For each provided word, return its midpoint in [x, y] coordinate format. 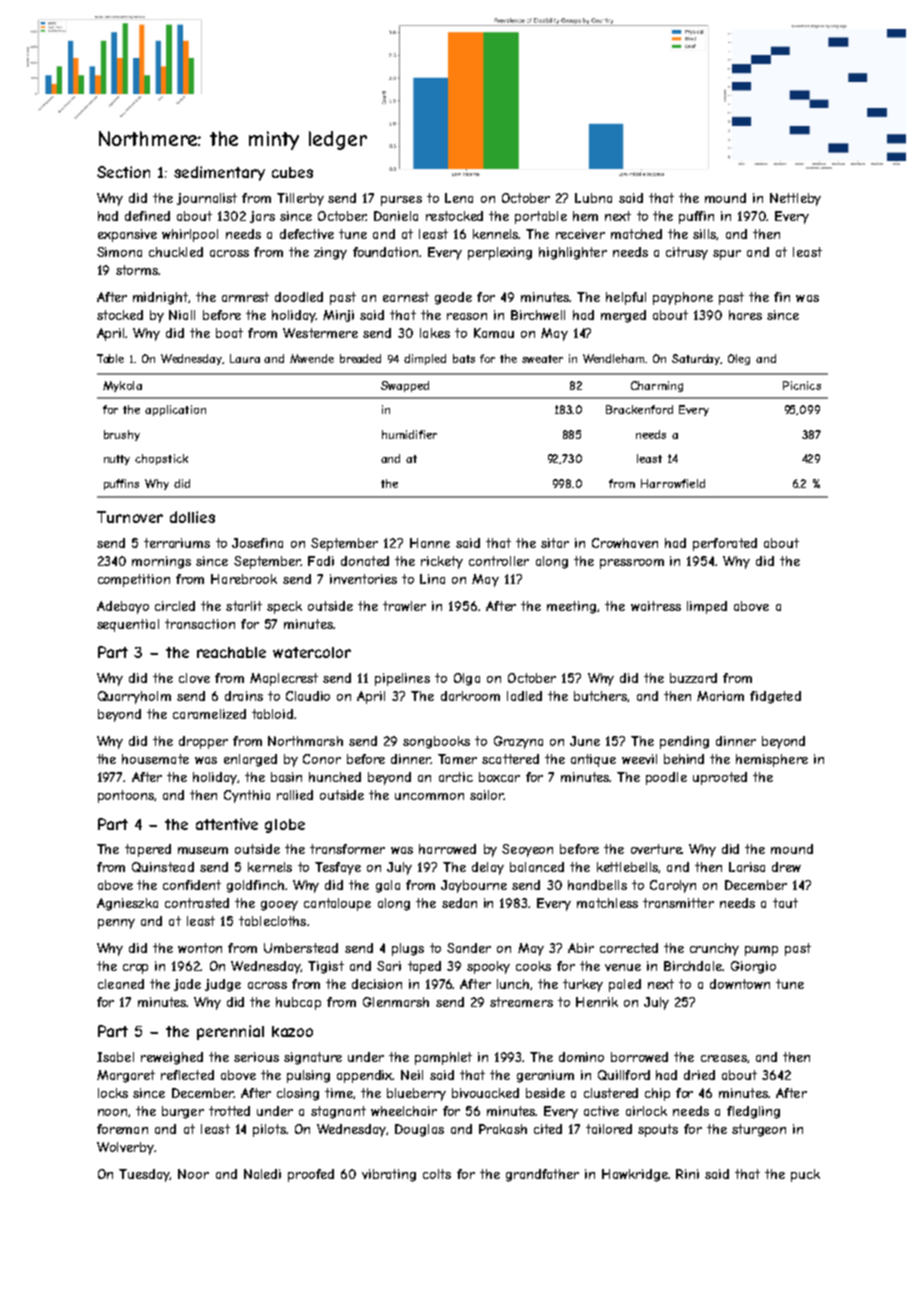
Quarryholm [134, 697]
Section [123, 172]
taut [785, 903]
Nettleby [795, 199]
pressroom [632, 564]
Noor [193, 1174]
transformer [347, 849]
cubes [292, 172]
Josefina [257, 543]
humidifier [409, 434]
